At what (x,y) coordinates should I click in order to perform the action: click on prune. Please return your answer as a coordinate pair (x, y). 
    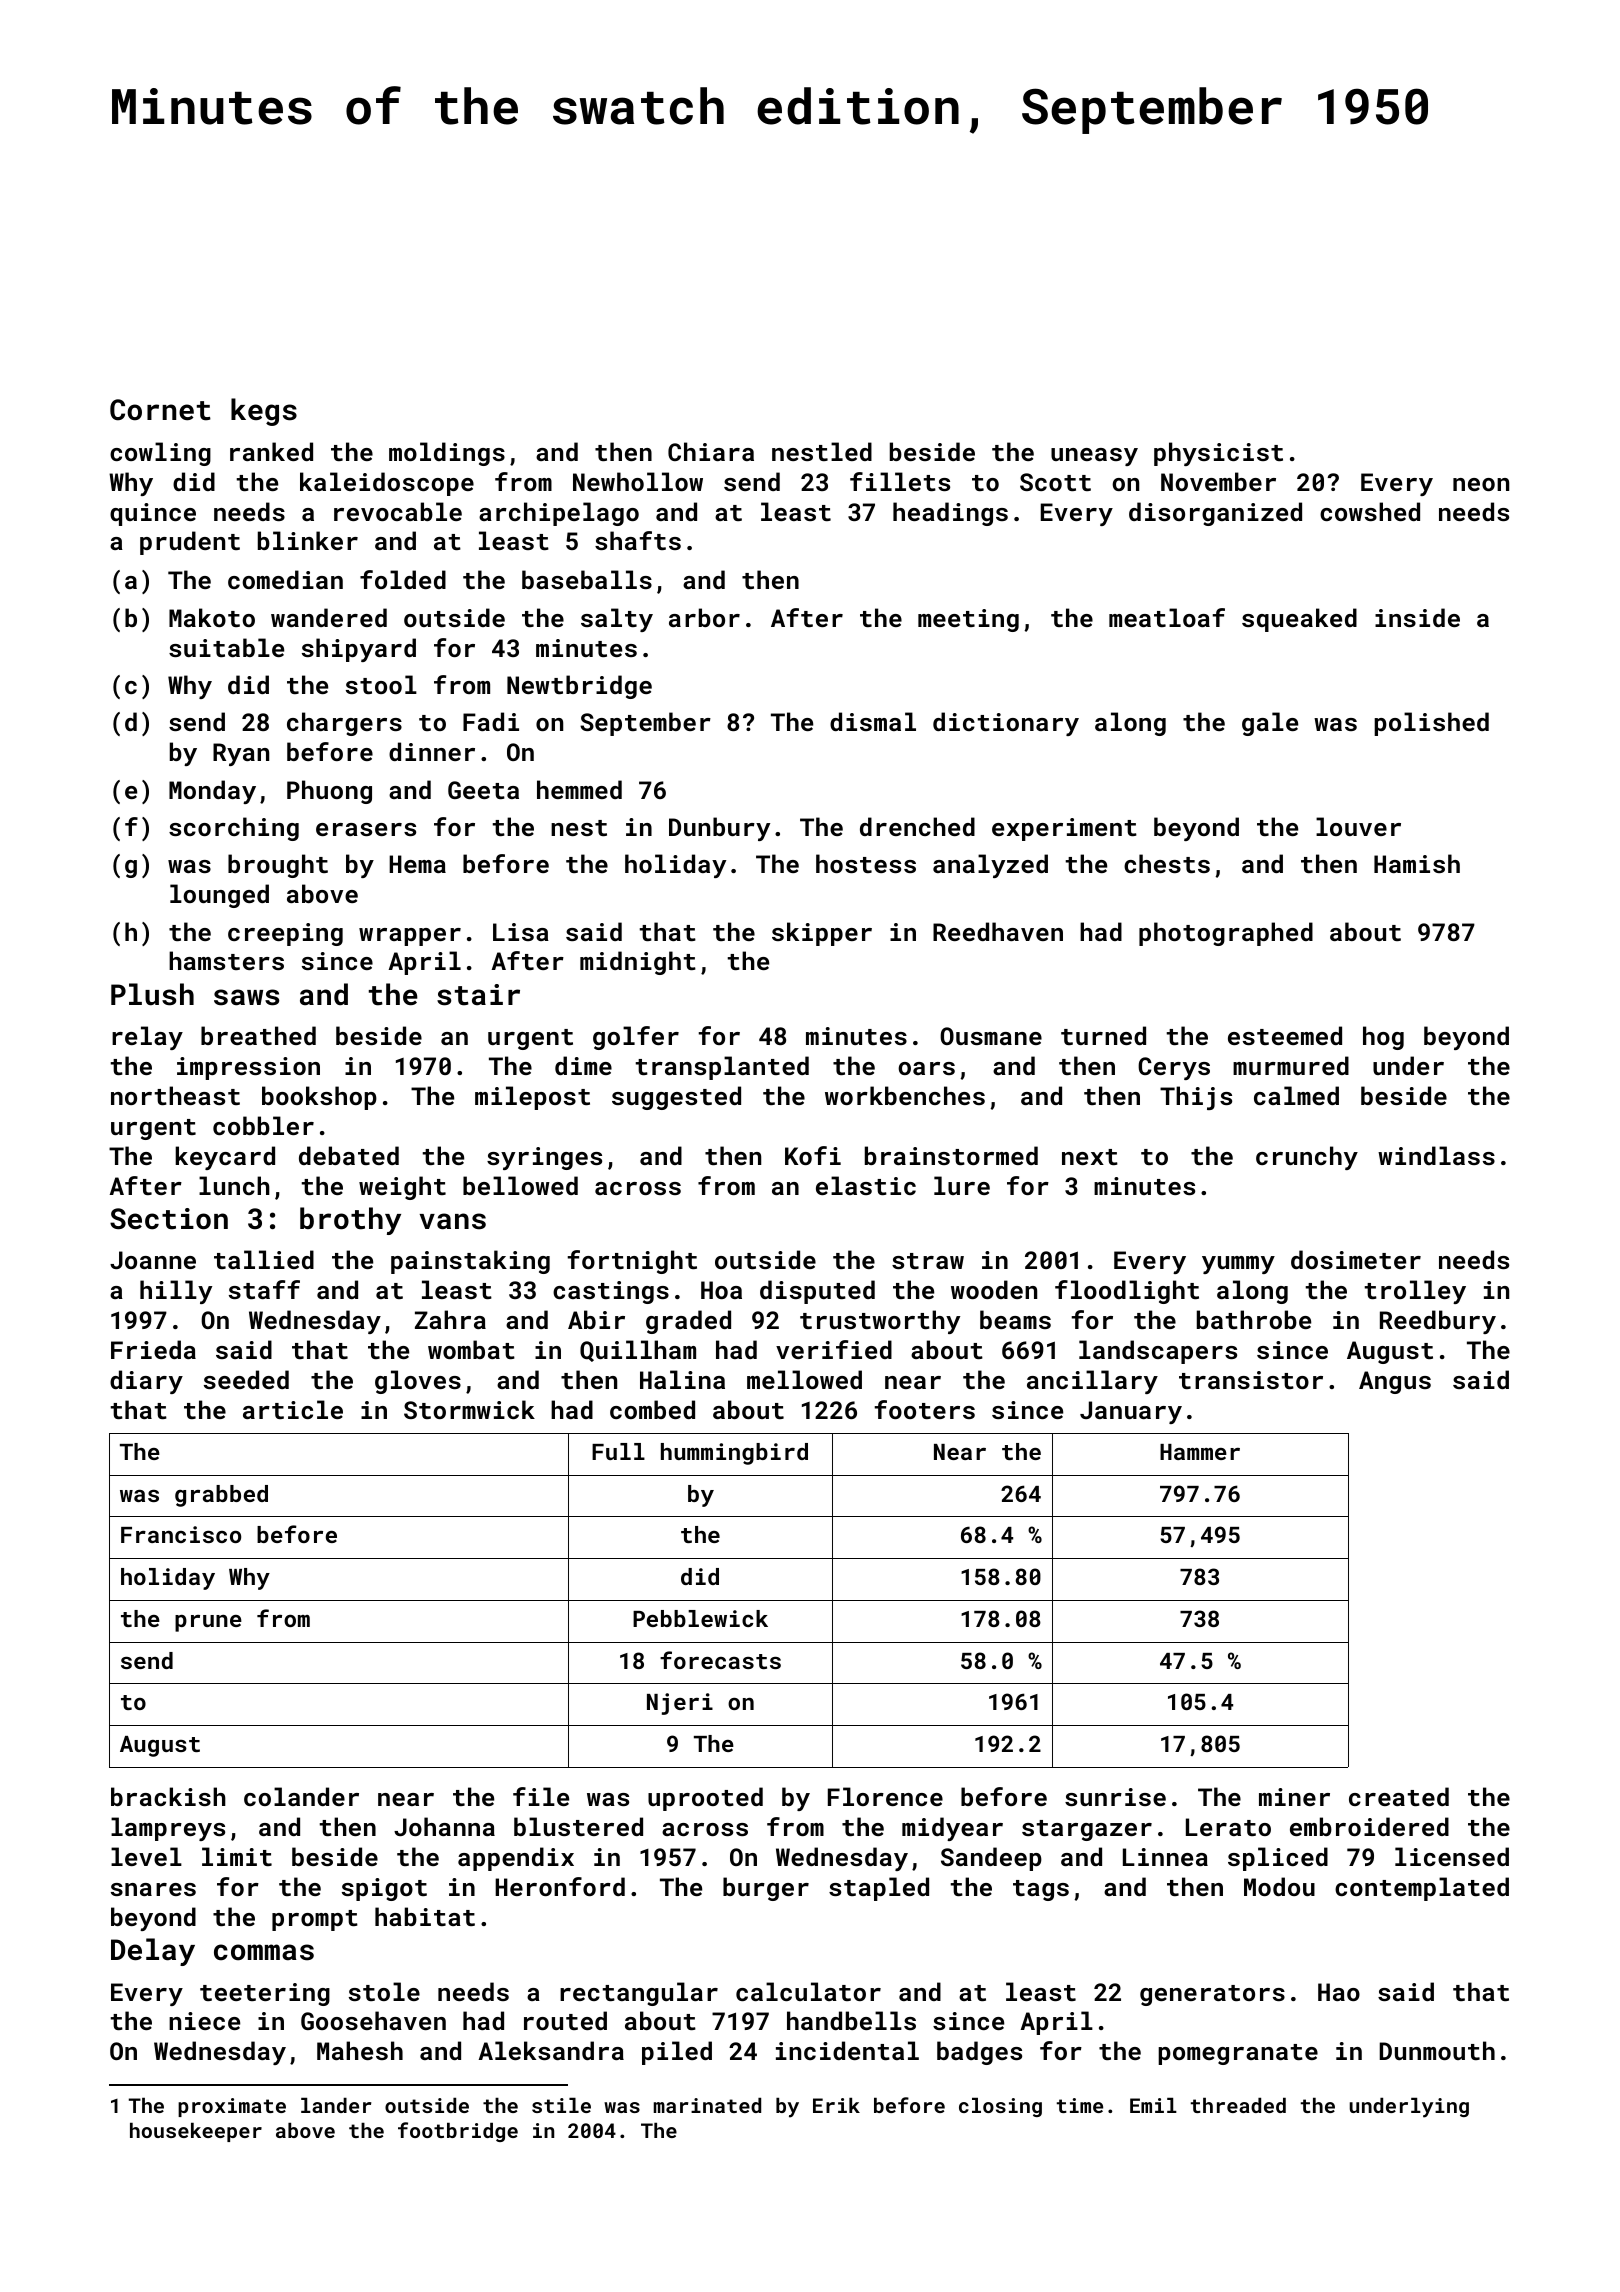
    Looking at the image, I should click on (208, 1623).
